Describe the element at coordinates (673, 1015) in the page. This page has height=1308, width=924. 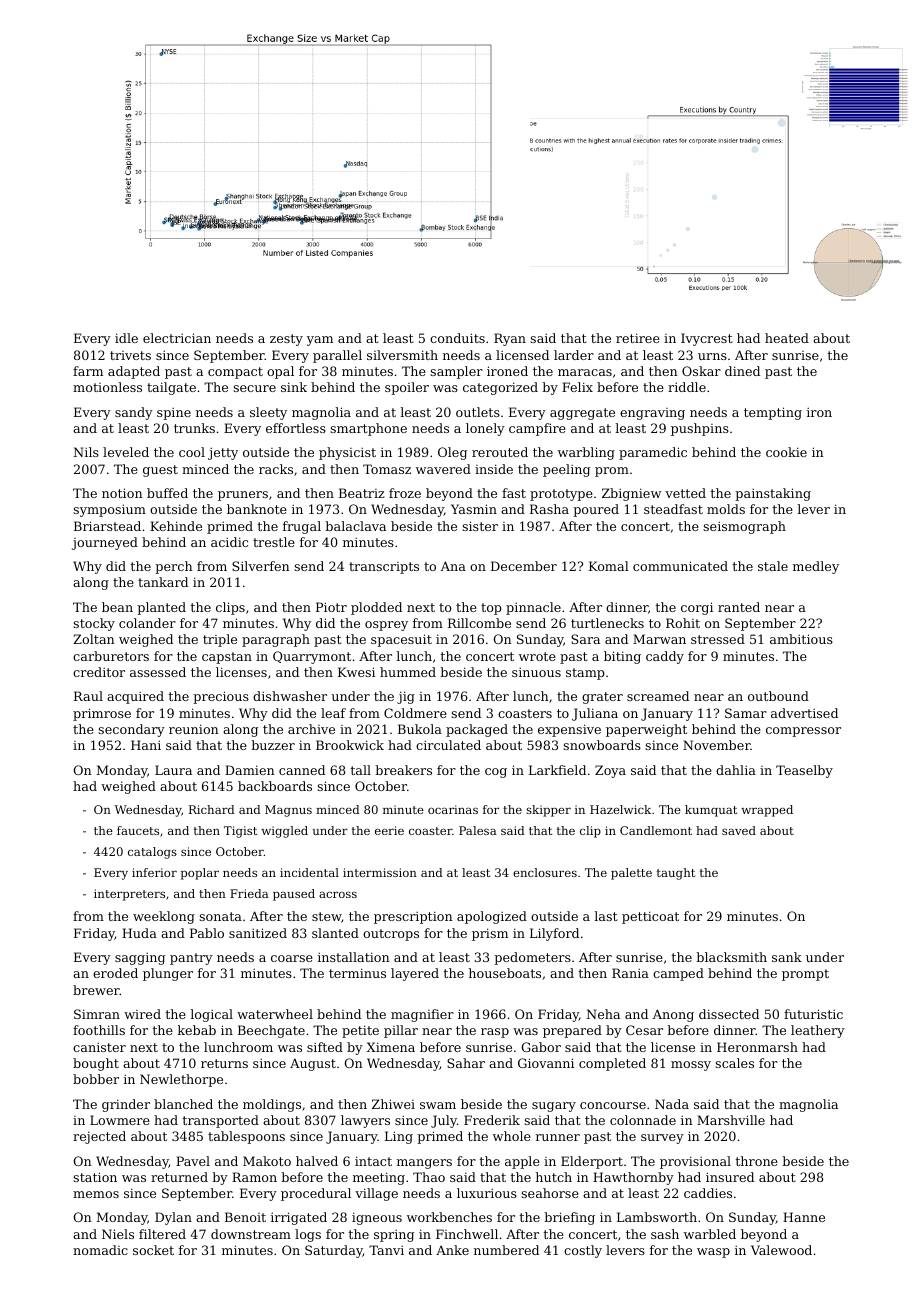
I see `Anong` at that location.
